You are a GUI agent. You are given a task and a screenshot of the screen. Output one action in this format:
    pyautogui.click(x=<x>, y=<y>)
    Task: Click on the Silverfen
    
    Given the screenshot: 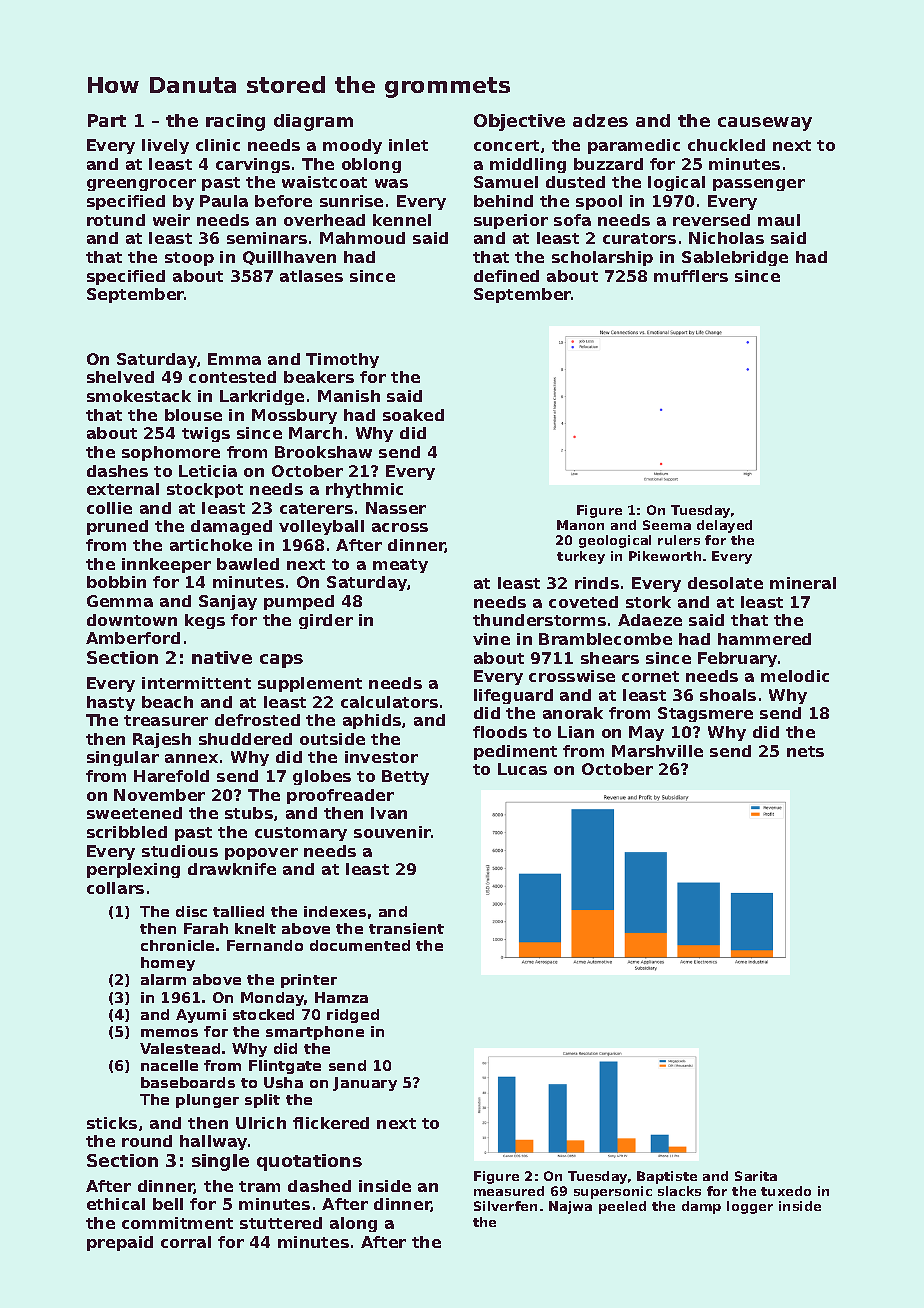 What is the action you would take?
    pyautogui.click(x=505, y=1206)
